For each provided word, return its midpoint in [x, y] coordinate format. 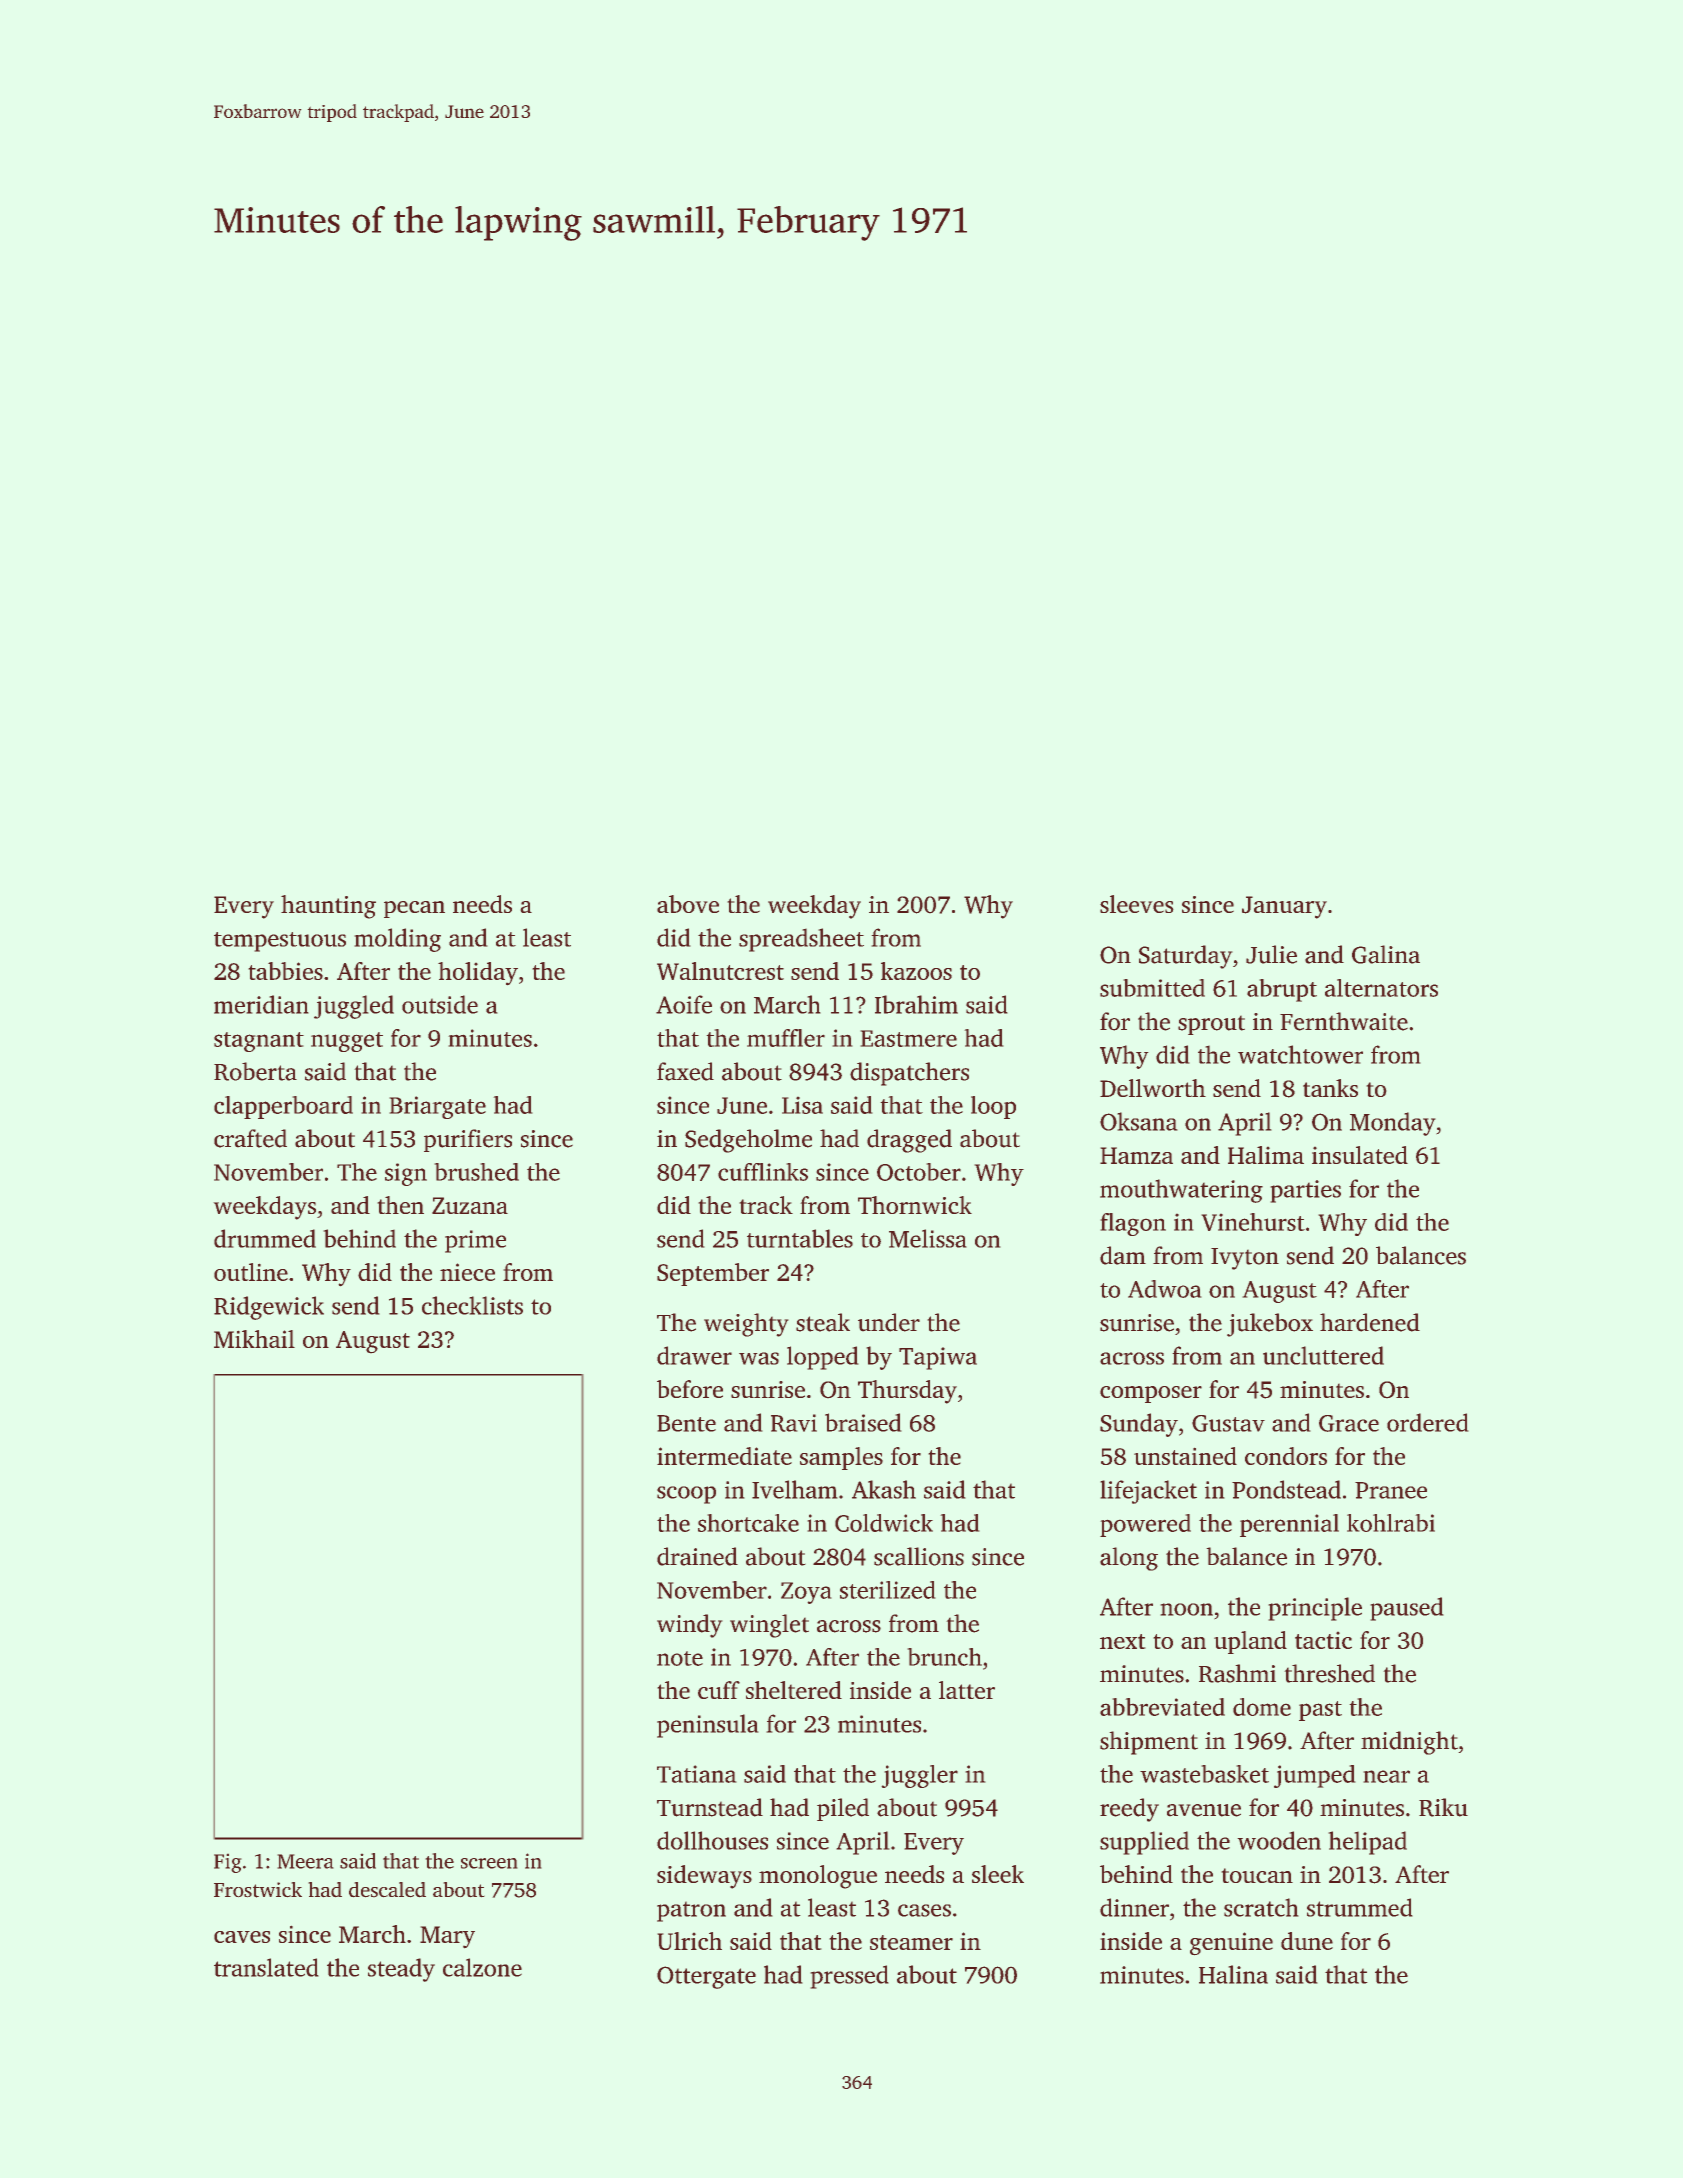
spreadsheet [801, 940]
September [713, 1274]
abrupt [1282, 990]
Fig [228, 1863]
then [400, 1205]
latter [967, 1690]
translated [266, 1967]
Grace [1349, 1423]
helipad [1367, 1843]
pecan [414, 909]
